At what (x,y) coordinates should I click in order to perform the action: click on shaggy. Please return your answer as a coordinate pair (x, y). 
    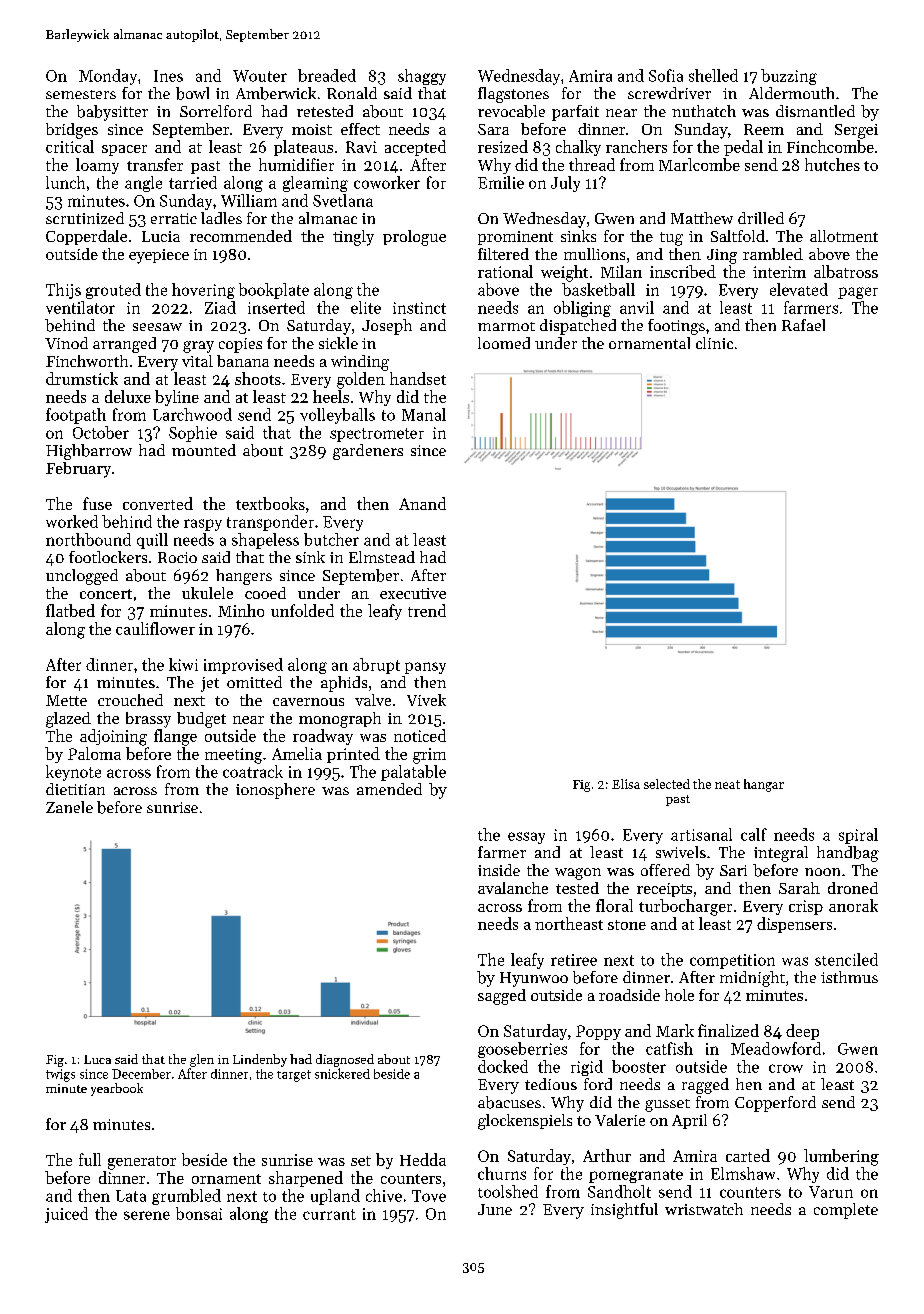
    Looking at the image, I should click on (422, 77).
